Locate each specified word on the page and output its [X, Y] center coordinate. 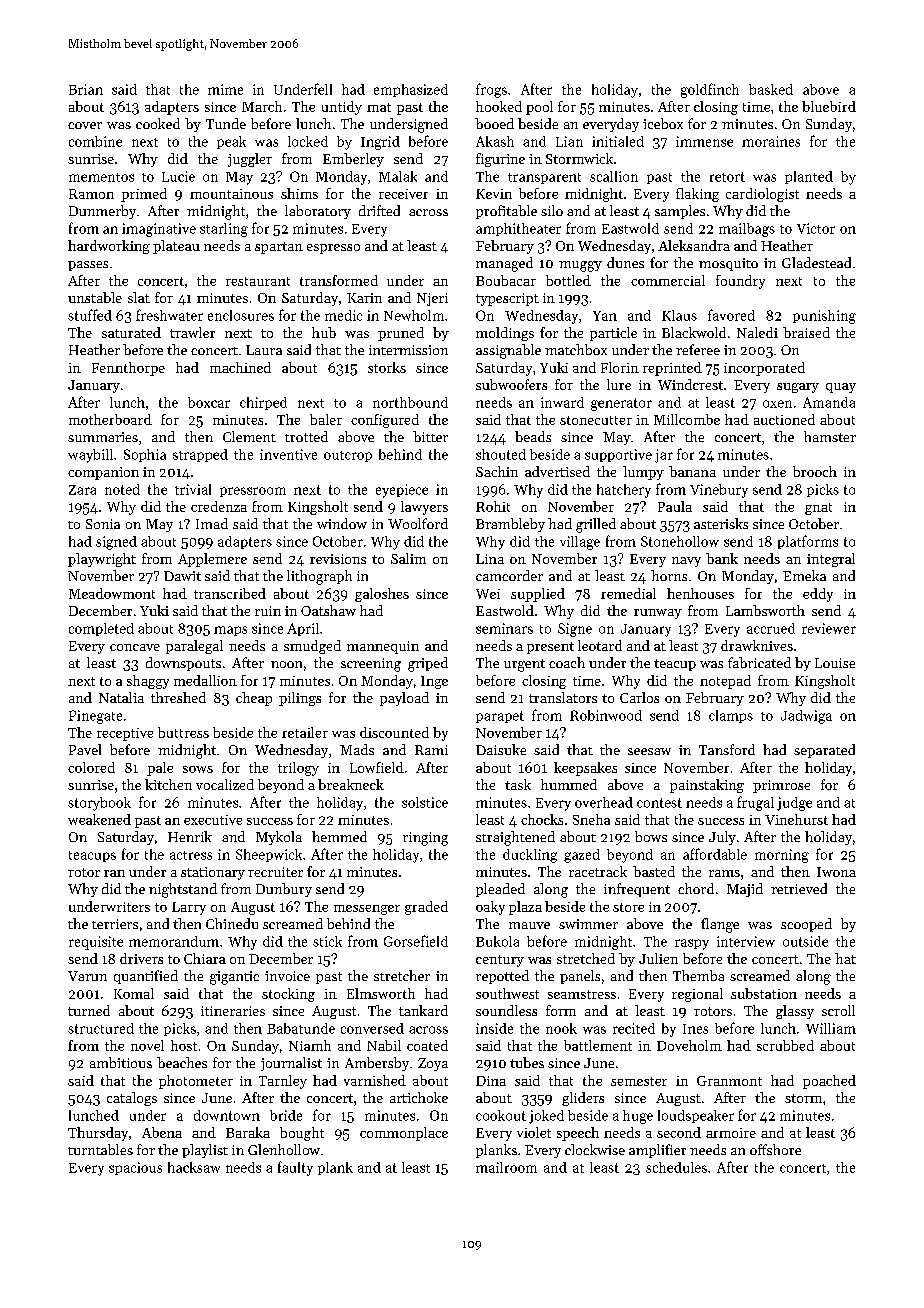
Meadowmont [112, 593]
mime [225, 89]
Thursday [98, 1134]
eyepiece [402, 491]
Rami [431, 750]
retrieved [799, 888]
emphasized [411, 90]
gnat [818, 509]
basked [771, 89]
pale [160, 769]
